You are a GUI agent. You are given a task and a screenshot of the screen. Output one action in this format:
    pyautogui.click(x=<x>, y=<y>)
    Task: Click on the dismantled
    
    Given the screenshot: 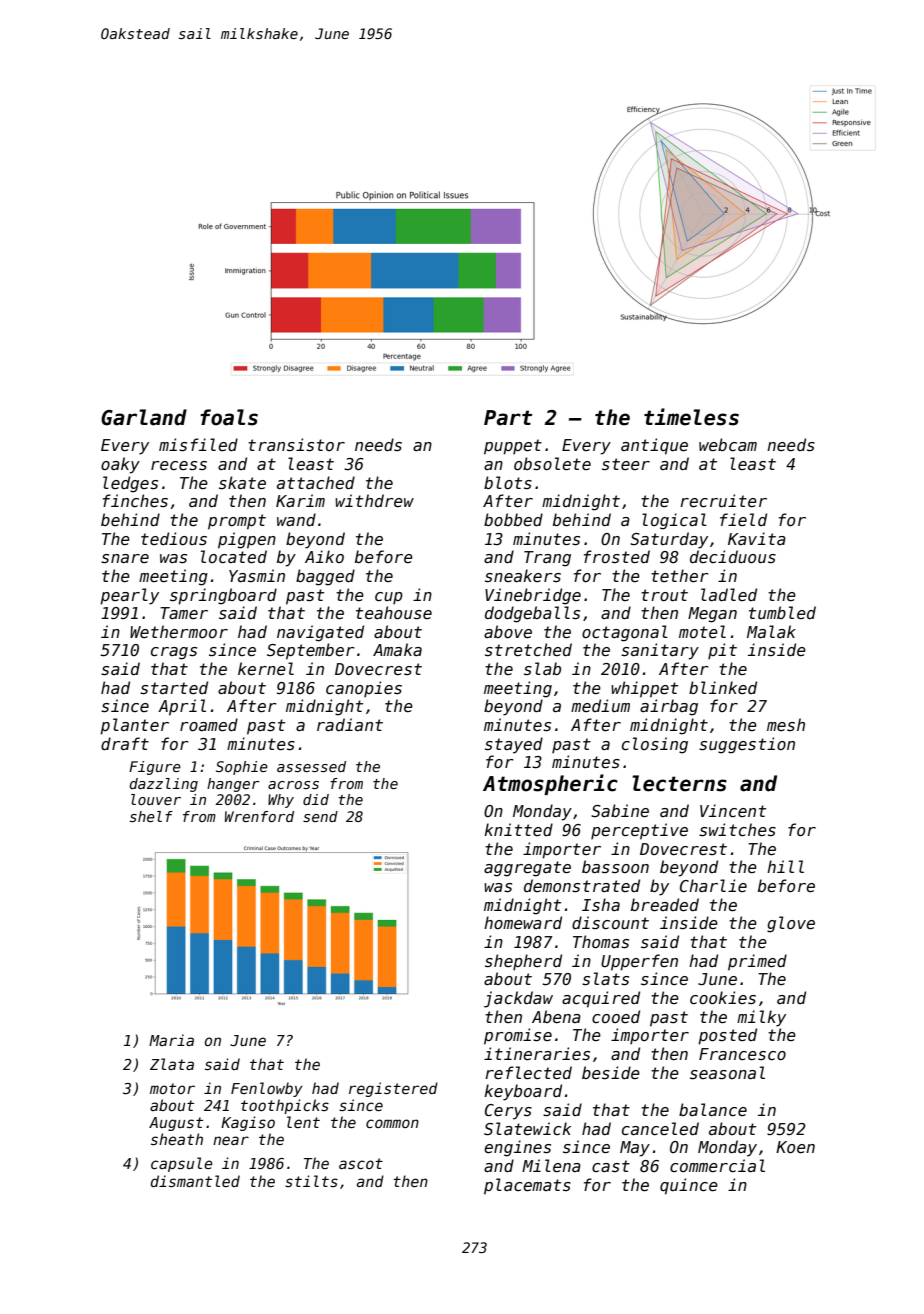 What is the action you would take?
    pyautogui.click(x=195, y=1181)
